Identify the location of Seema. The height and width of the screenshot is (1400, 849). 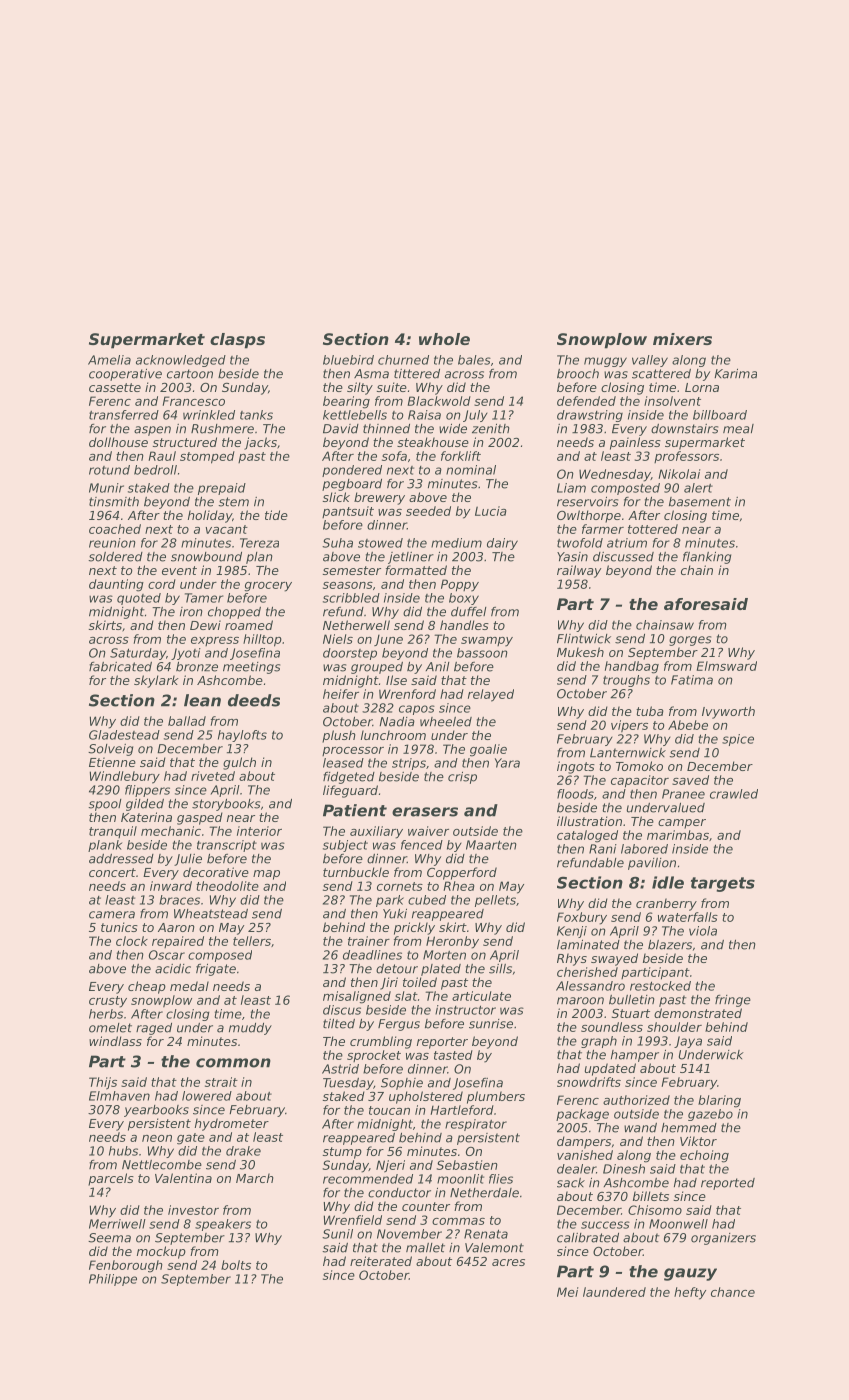
(109, 1238).
